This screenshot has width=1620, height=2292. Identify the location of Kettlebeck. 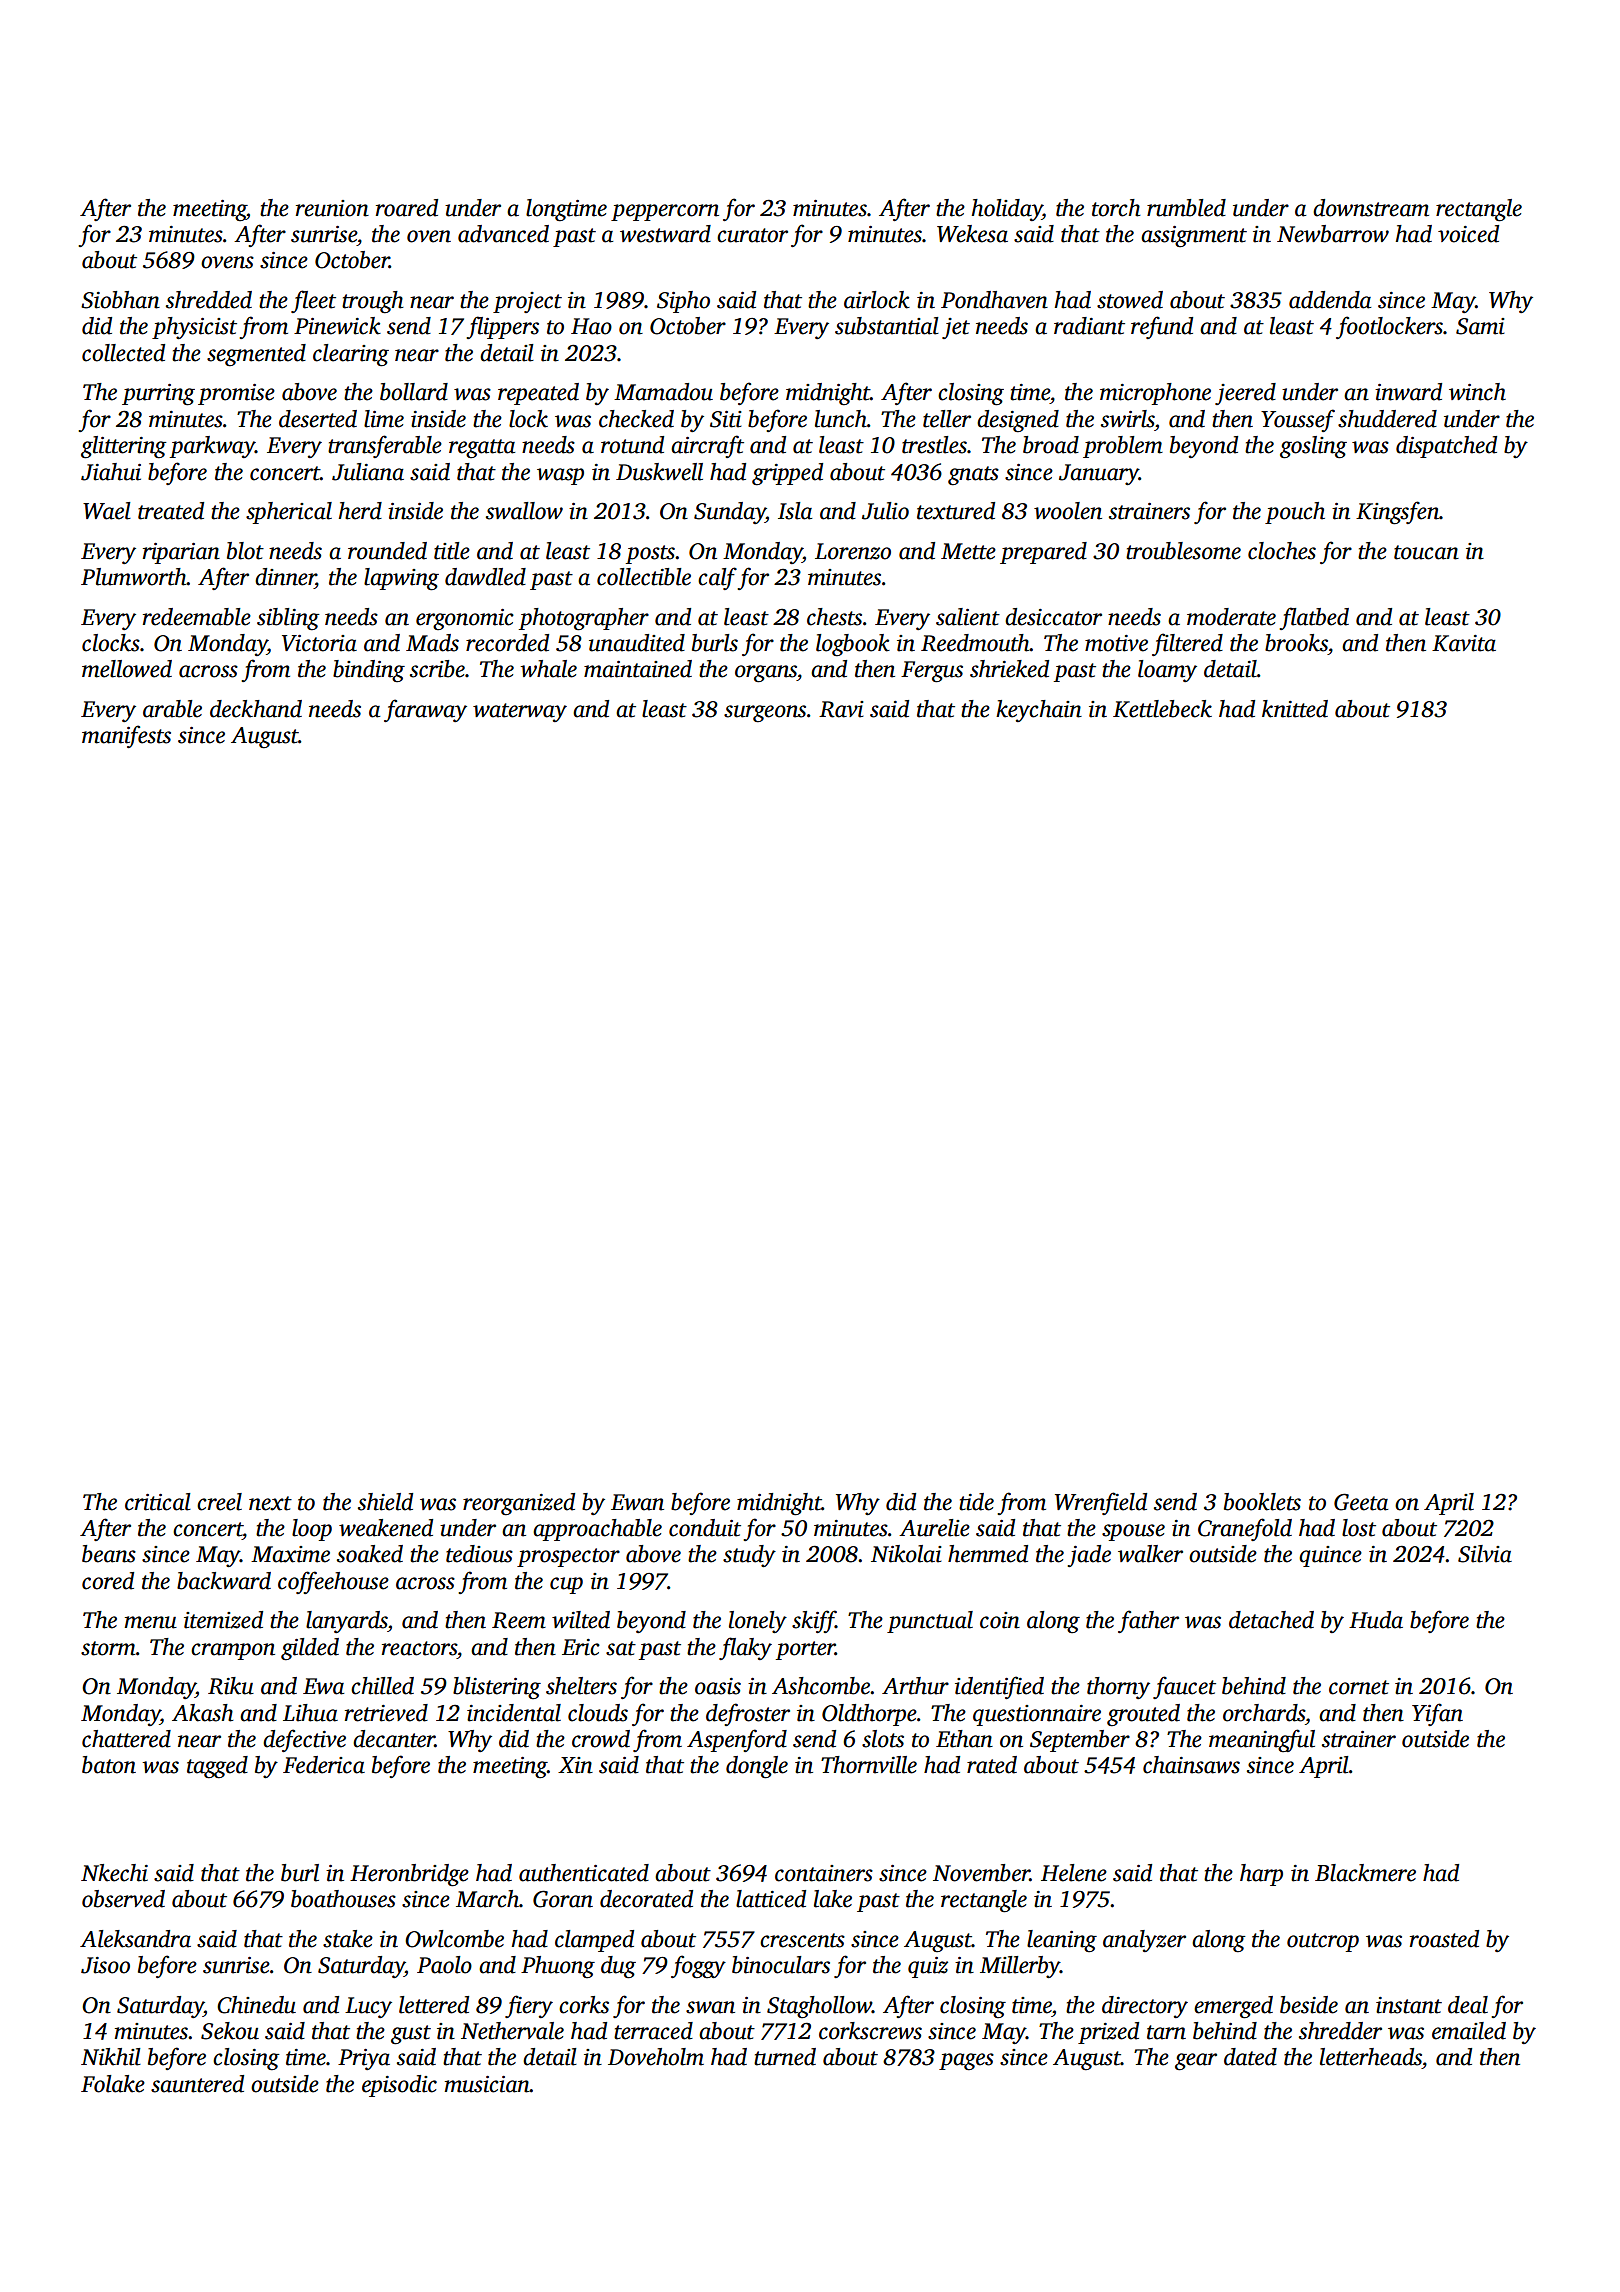
(1162, 709).
